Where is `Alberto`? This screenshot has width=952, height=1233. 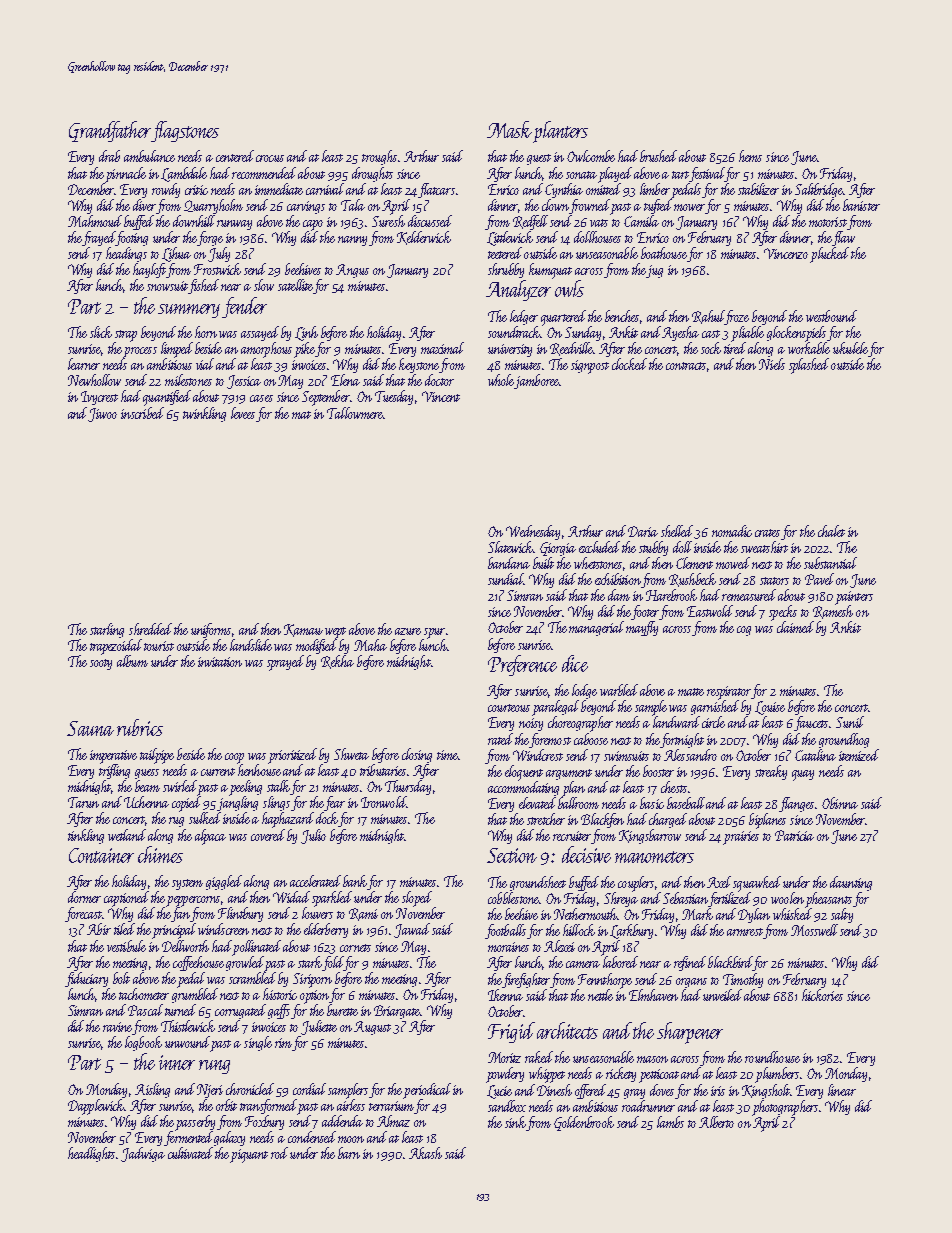 Alberto is located at coordinates (716, 1122).
